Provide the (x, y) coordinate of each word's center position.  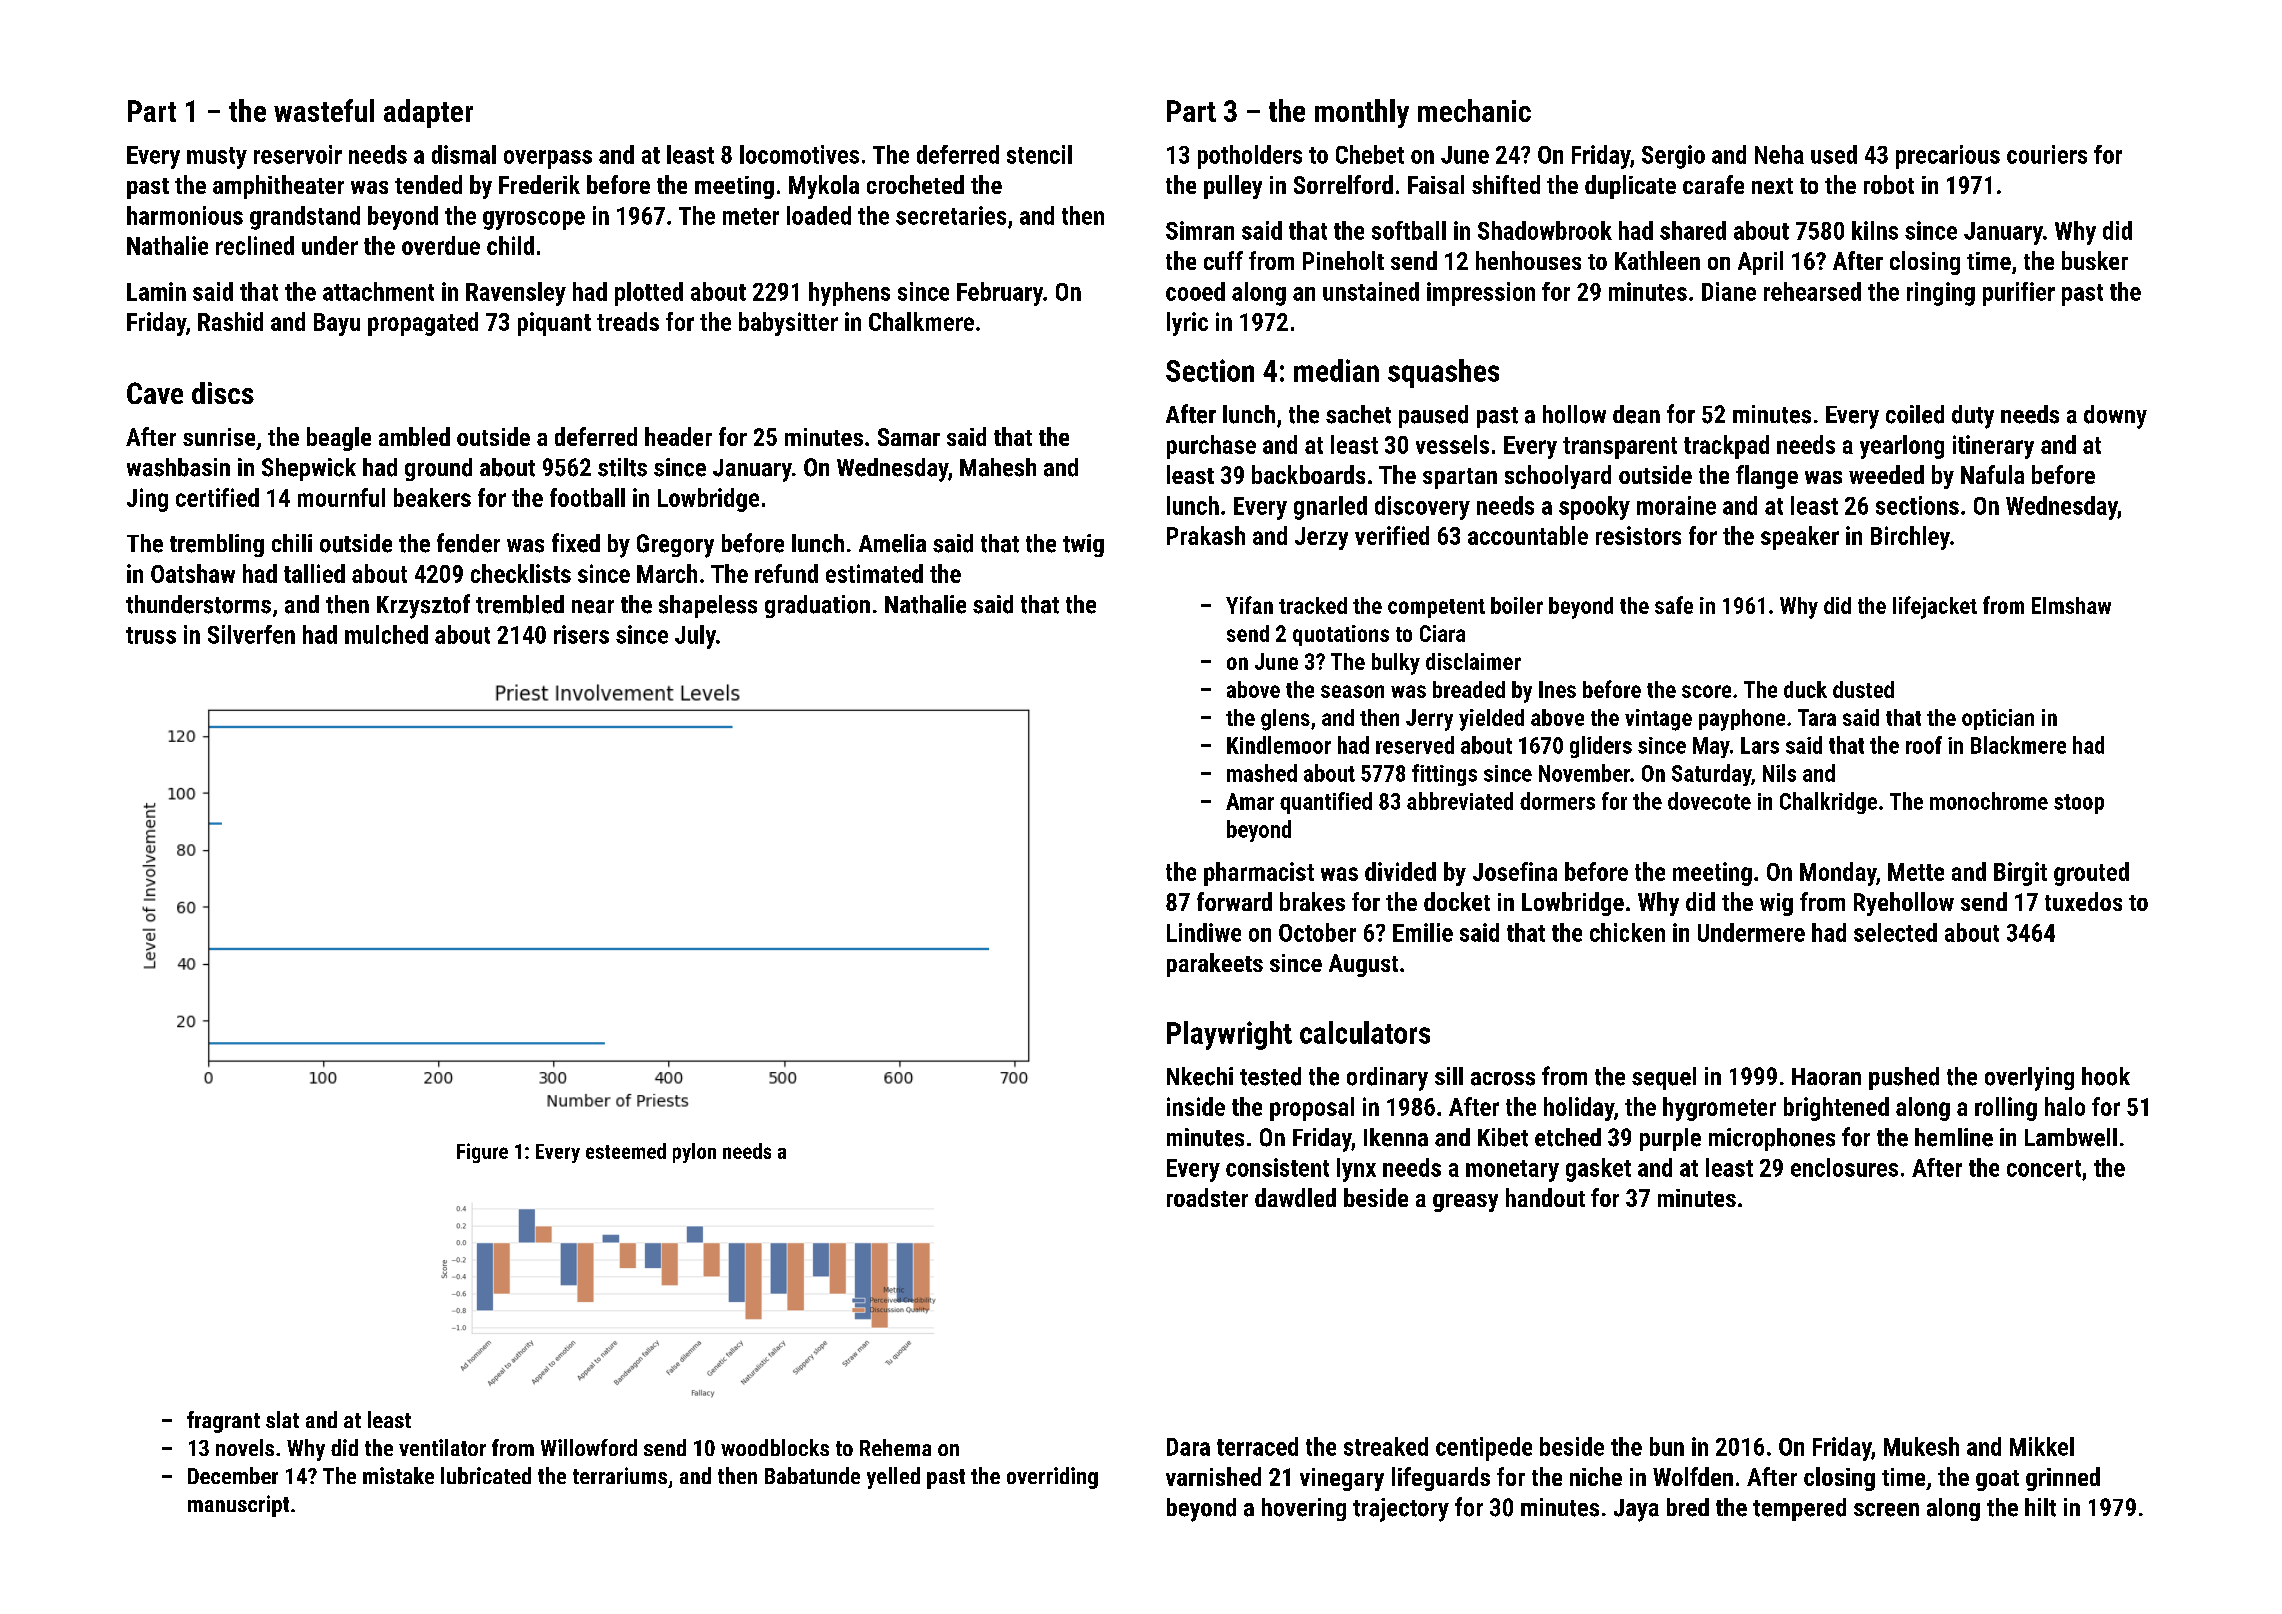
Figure (482, 1153)
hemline (1954, 1137)
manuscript (238, 1506)
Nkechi (1200, 1076)
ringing (1941, 294)
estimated (874, 573)
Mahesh (998, 467)
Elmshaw (2071, 605)
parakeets (1215, 965)
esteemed (626, 1151)
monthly (1362, 113)
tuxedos (2083, 901)
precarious (1948, 157)
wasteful (324, 110)
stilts (622, 467)
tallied (314, 573)
